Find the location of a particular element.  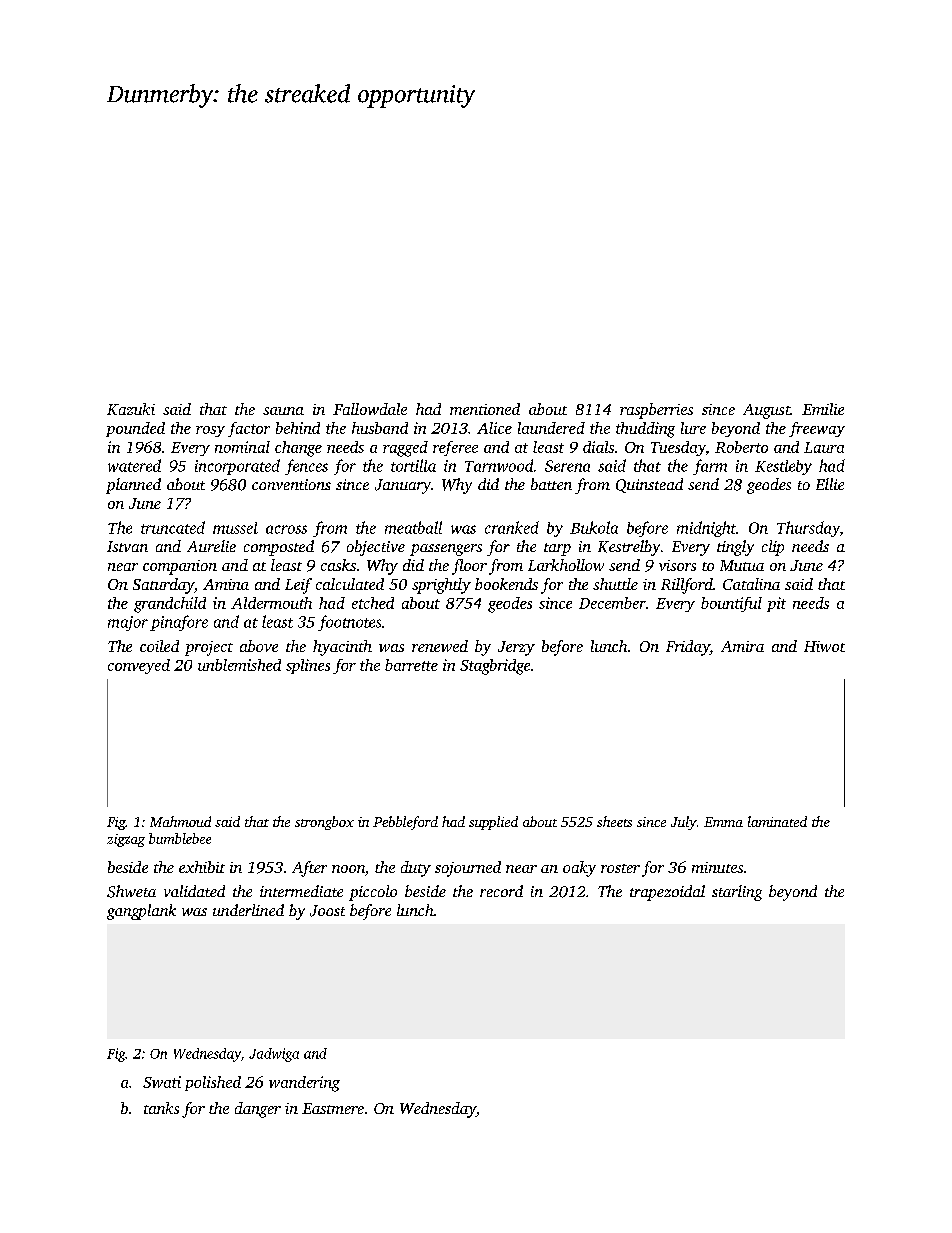

sheets is located at coordinates (614, 821).
